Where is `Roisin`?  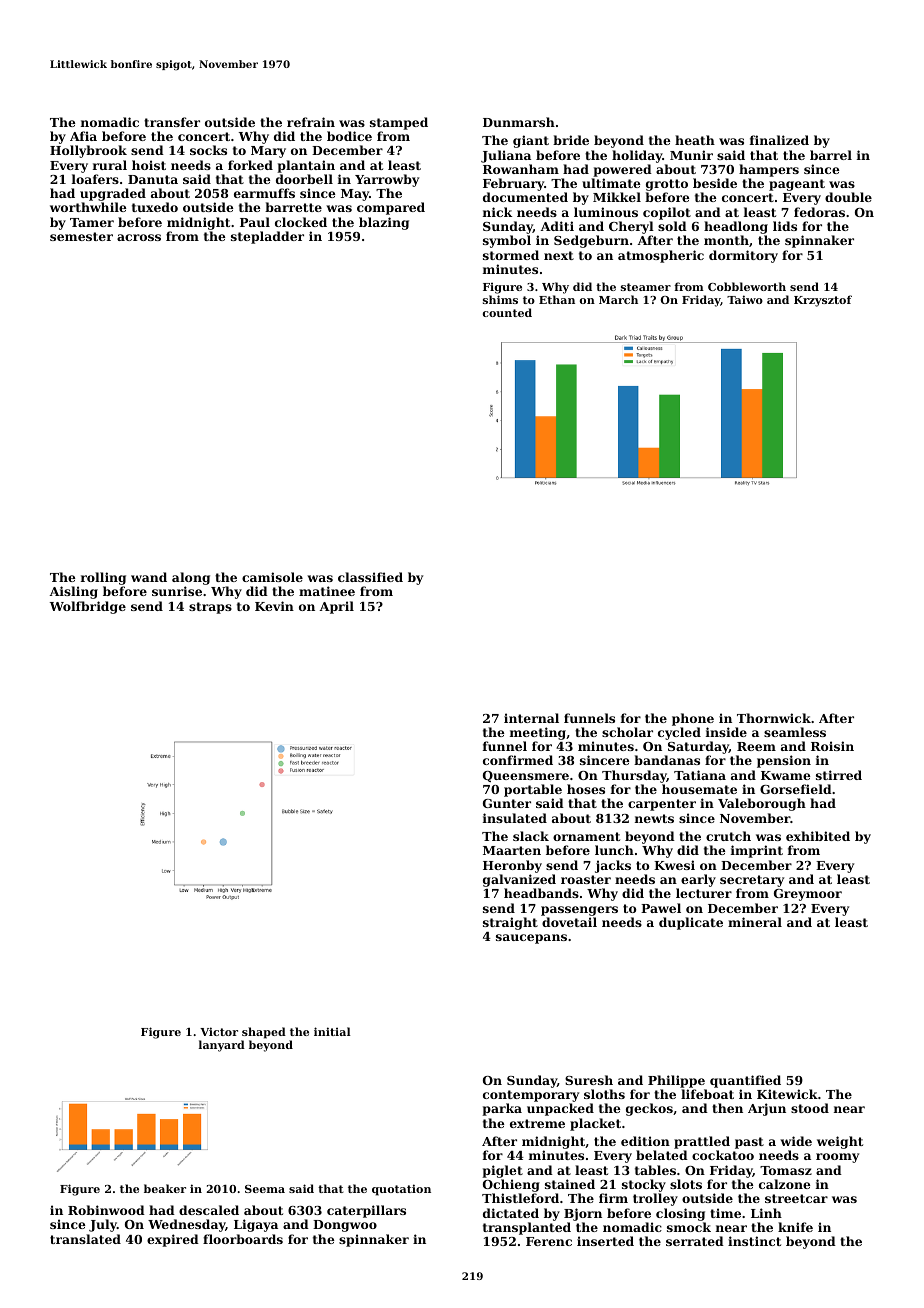 Roisin is located at coordinates (832, 746).
